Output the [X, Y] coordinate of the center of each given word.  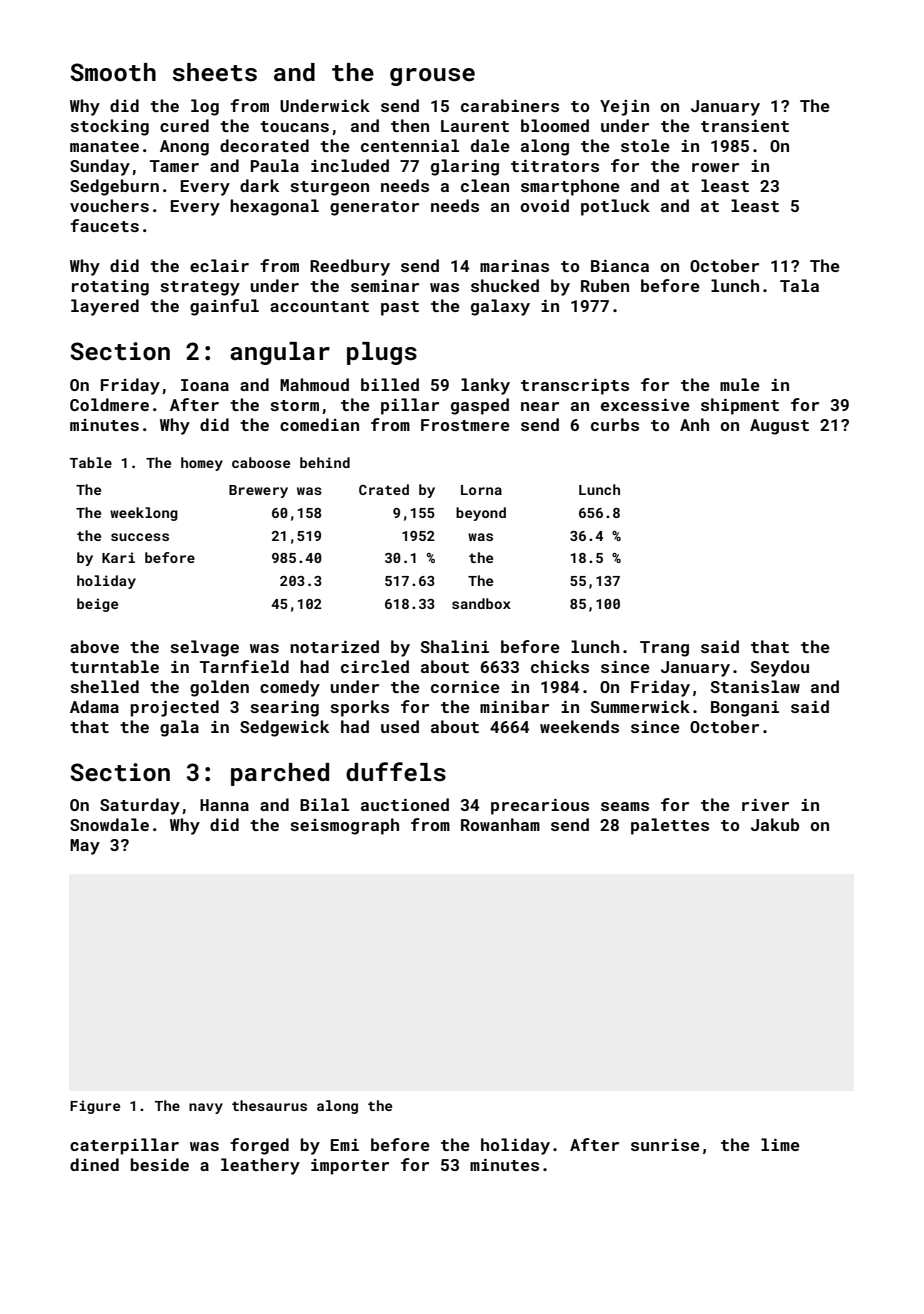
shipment [740, 406]
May [85, 847]
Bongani [745, 709]
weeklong [144, 514]
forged [259, 1146]
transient [745, 126]
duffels [396, 772]
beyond [481, 514]
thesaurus [269, 1105]
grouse [432, 77]
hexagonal [274, 207]
